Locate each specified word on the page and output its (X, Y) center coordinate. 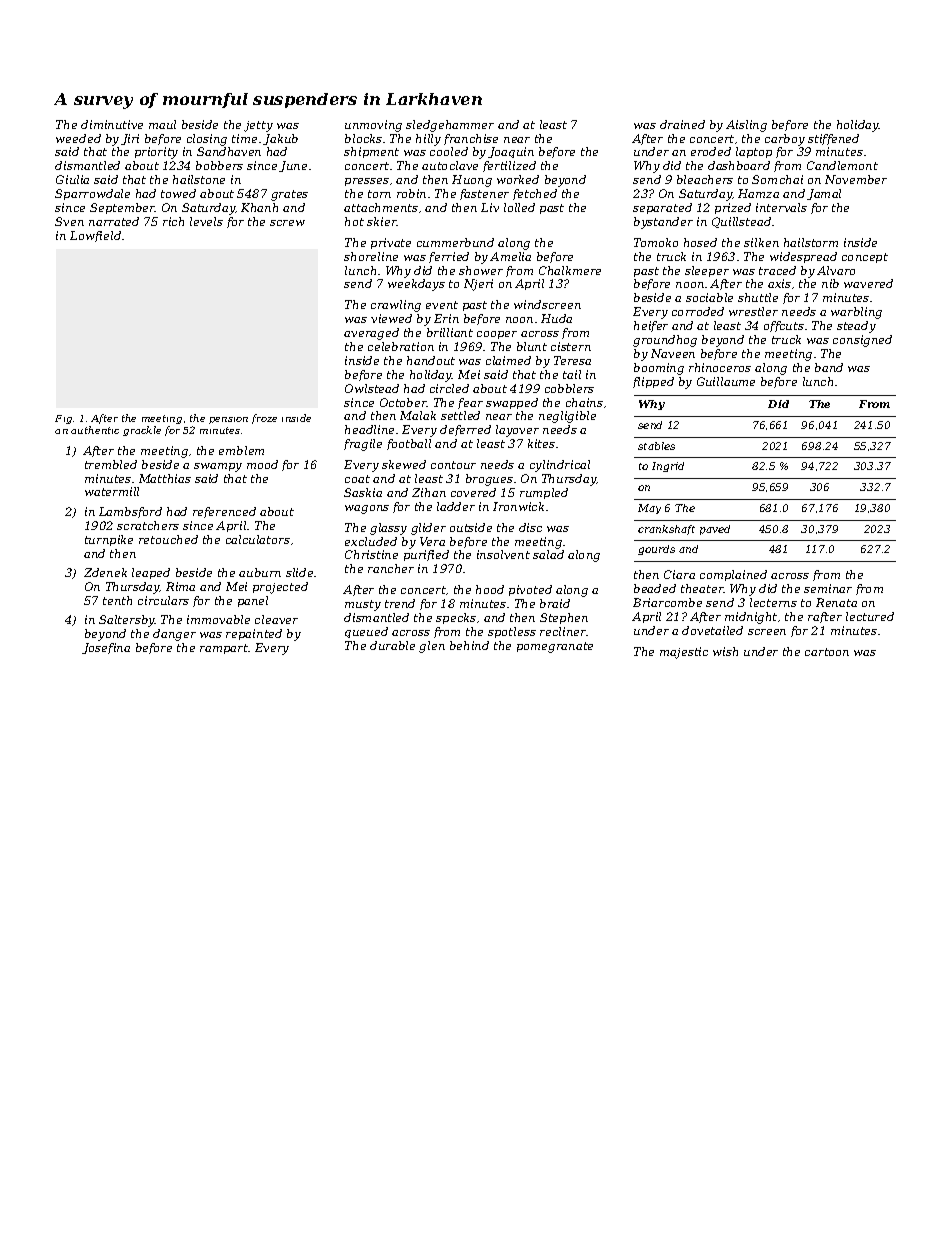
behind (469, 645)
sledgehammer (450, 126)
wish (725, 651)
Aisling (746, 126)
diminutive (112, 124)
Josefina (106, 648)
